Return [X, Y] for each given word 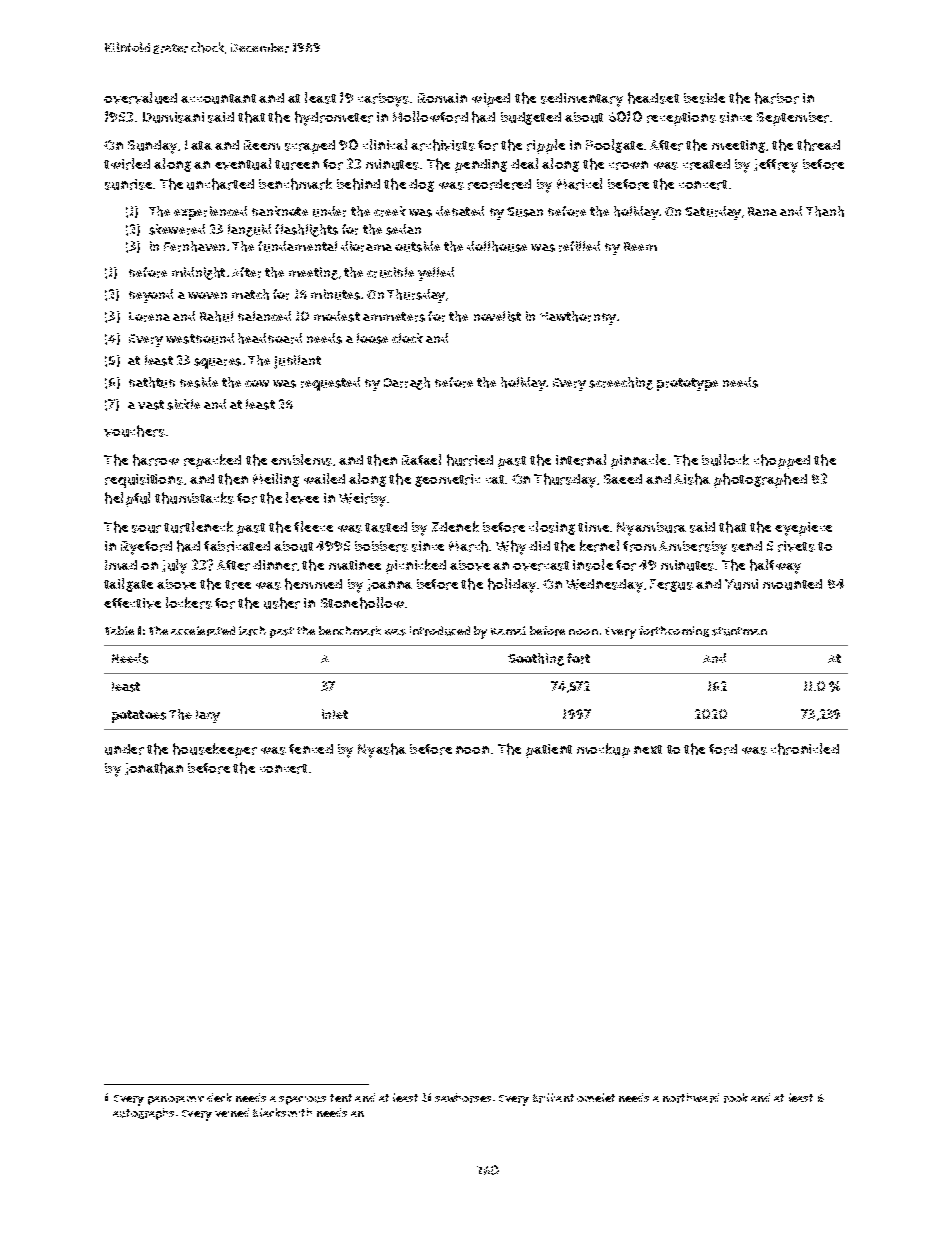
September [793, 119]
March [468, 546]
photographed [760, 480]
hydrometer [334, 118]
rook [736, 1098]
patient [549, 751]
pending [481, 166]
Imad [121, 565]
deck [219, 1097]
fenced [311, 749]
